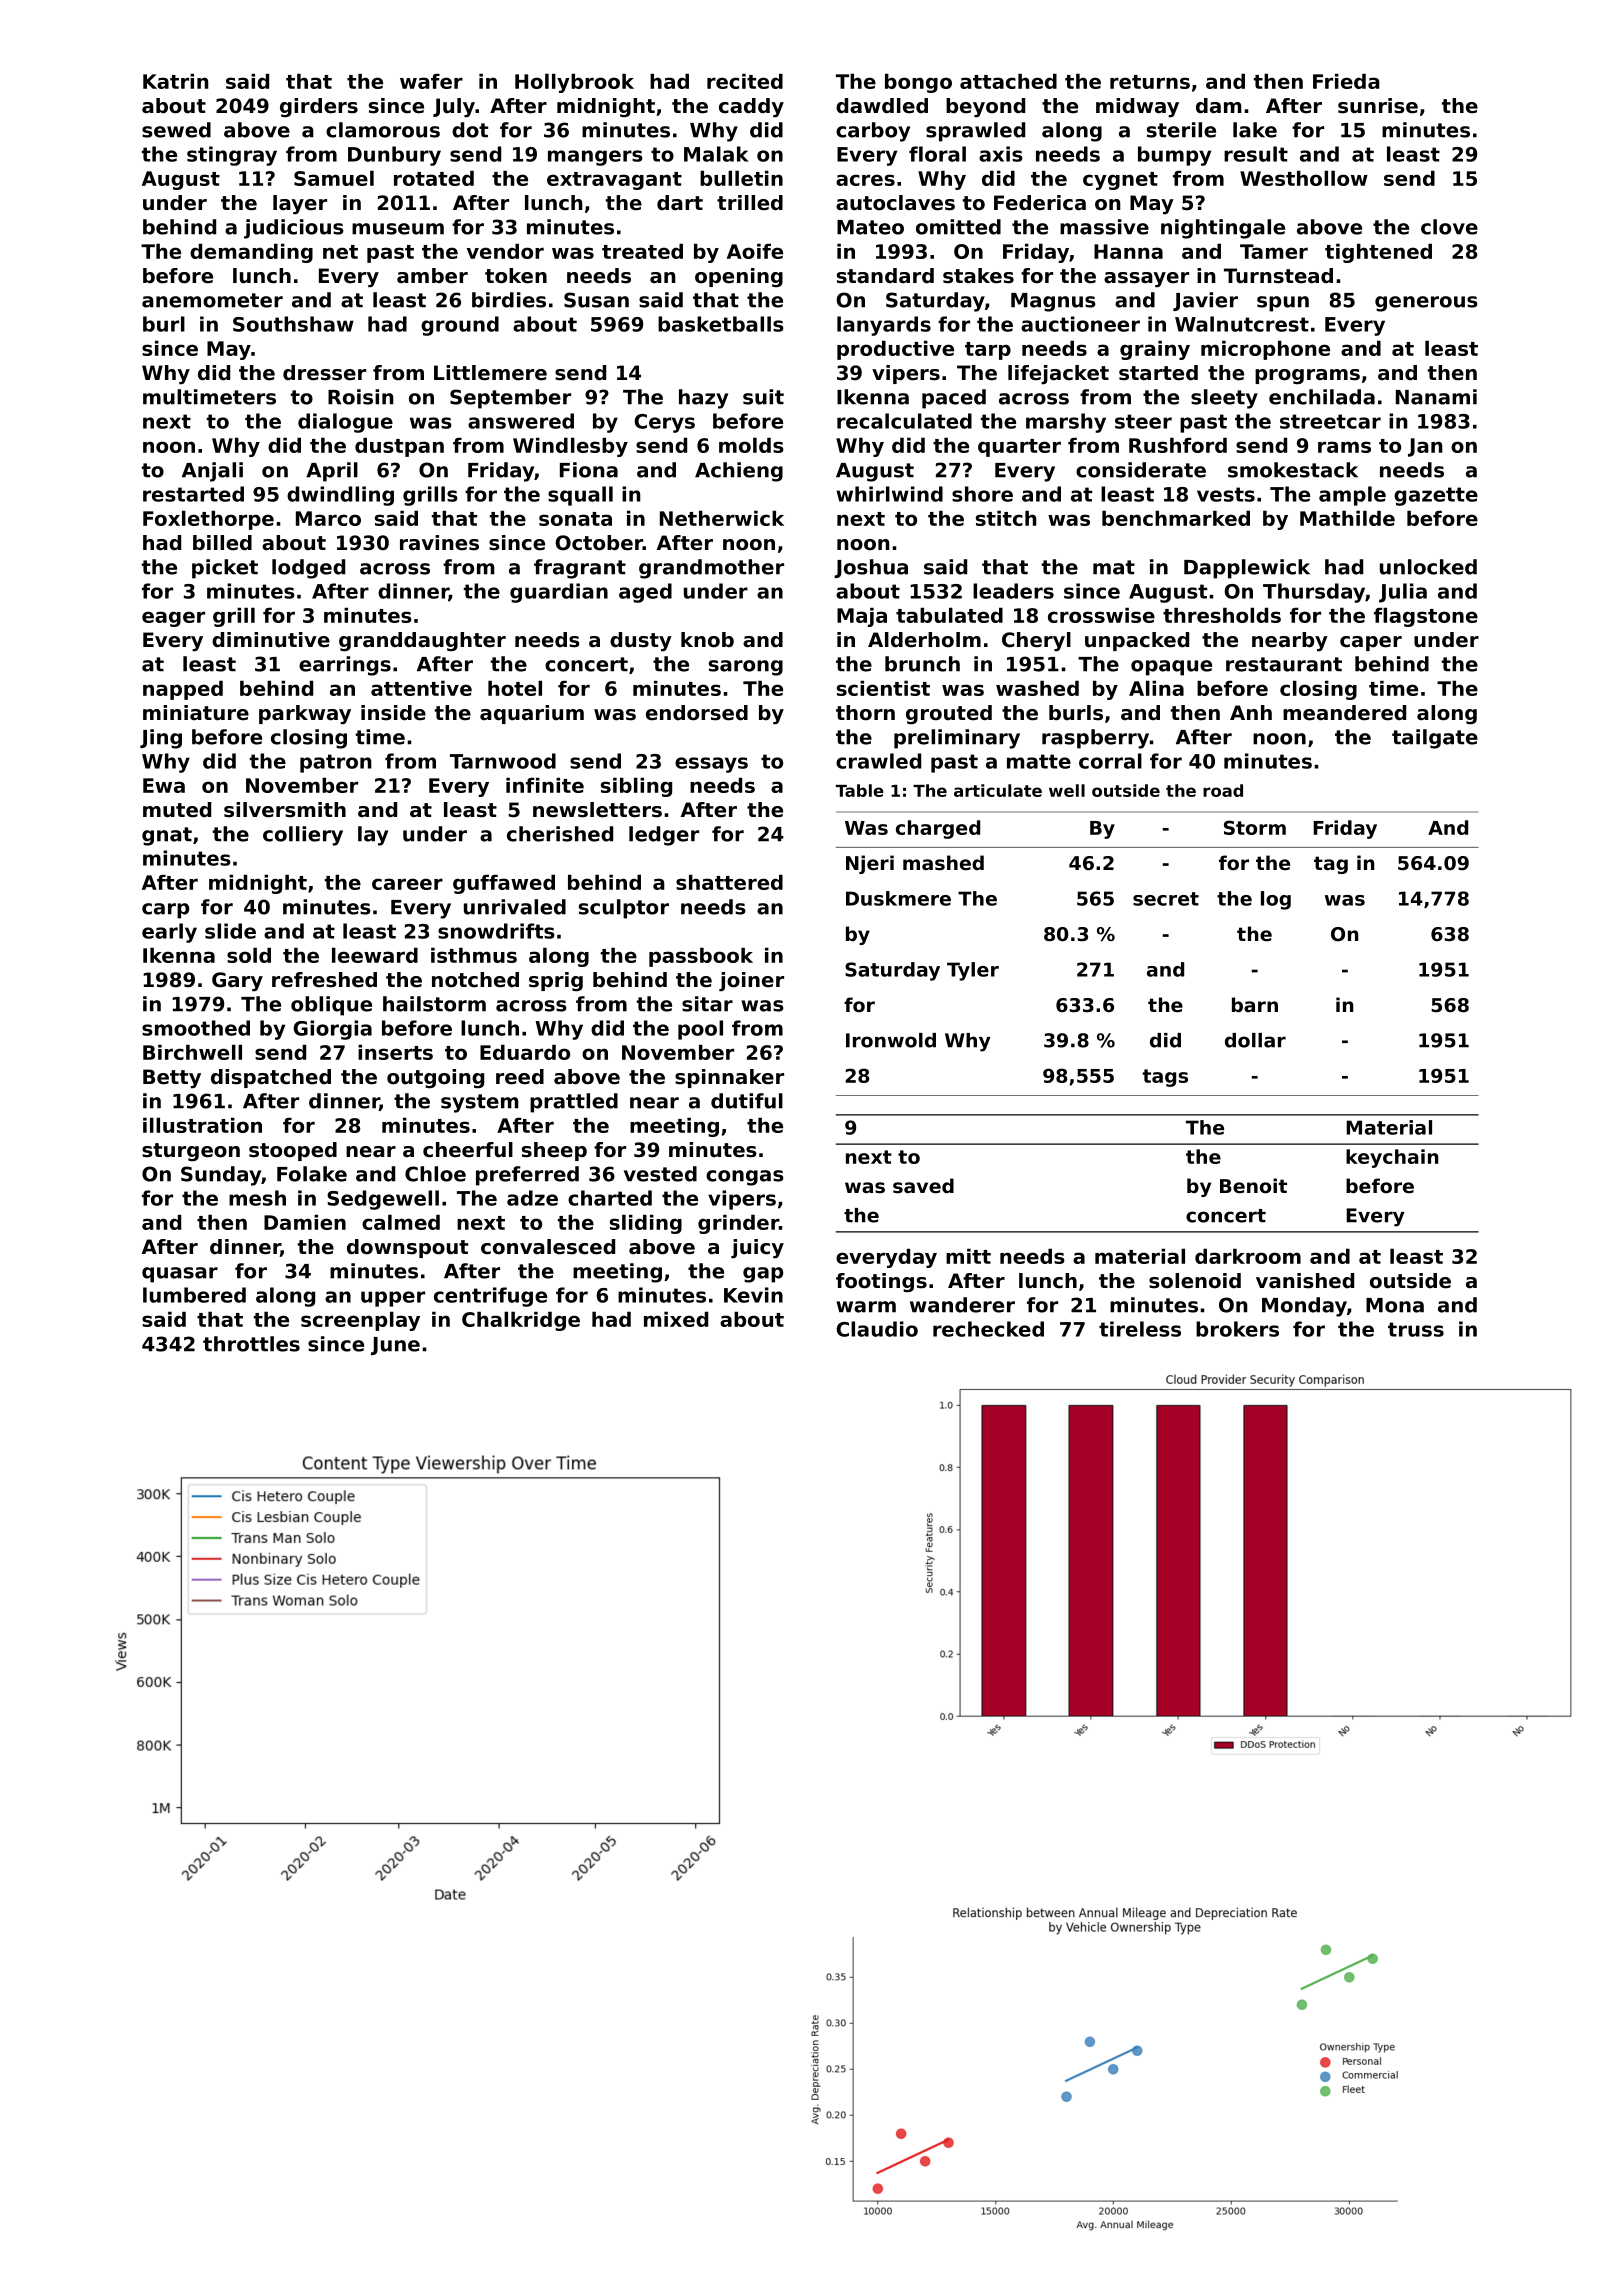 Image resolution: width=1620 pixels, height=2292 pixels. Describe the element at coordinates (1305, 1281) in the screenshot. I see `vanished` at that location.
